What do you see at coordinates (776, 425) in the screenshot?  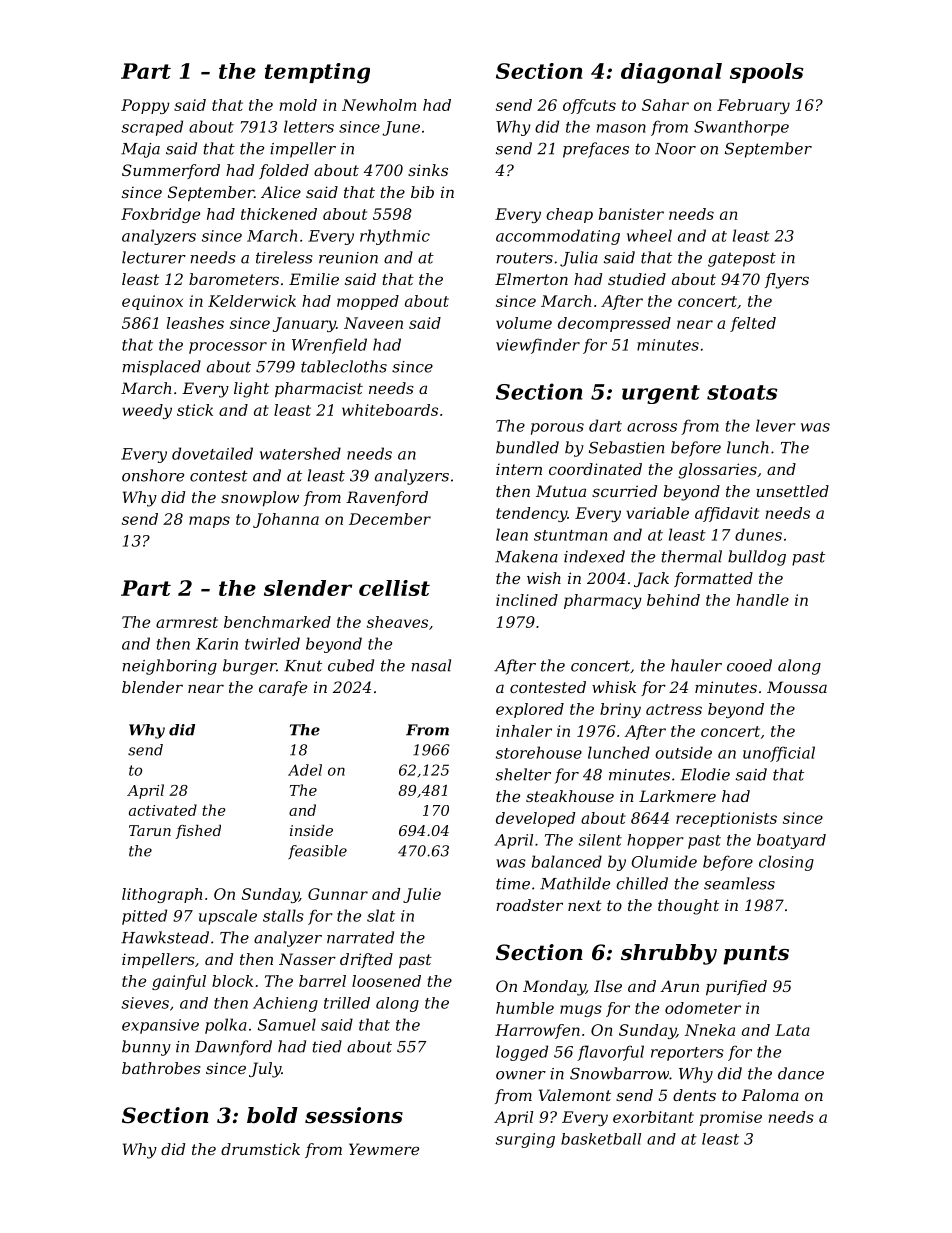 I see `lever` at bounding box center [776, 425].
